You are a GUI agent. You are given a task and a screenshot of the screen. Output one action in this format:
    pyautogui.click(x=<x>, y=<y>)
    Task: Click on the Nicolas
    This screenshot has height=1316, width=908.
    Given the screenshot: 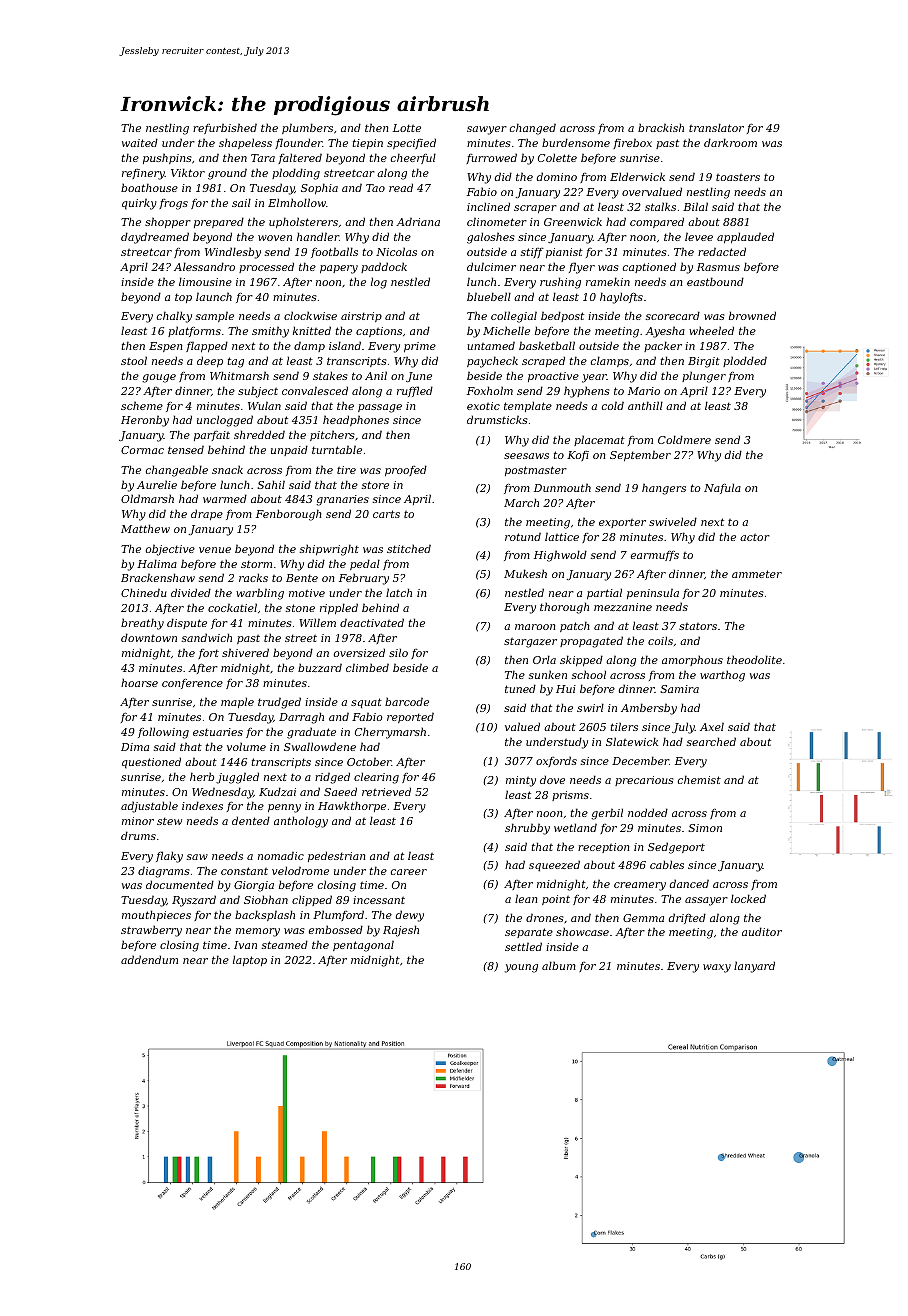 What is the action you would take?
    pyautogui.click(x=396, y=251)
